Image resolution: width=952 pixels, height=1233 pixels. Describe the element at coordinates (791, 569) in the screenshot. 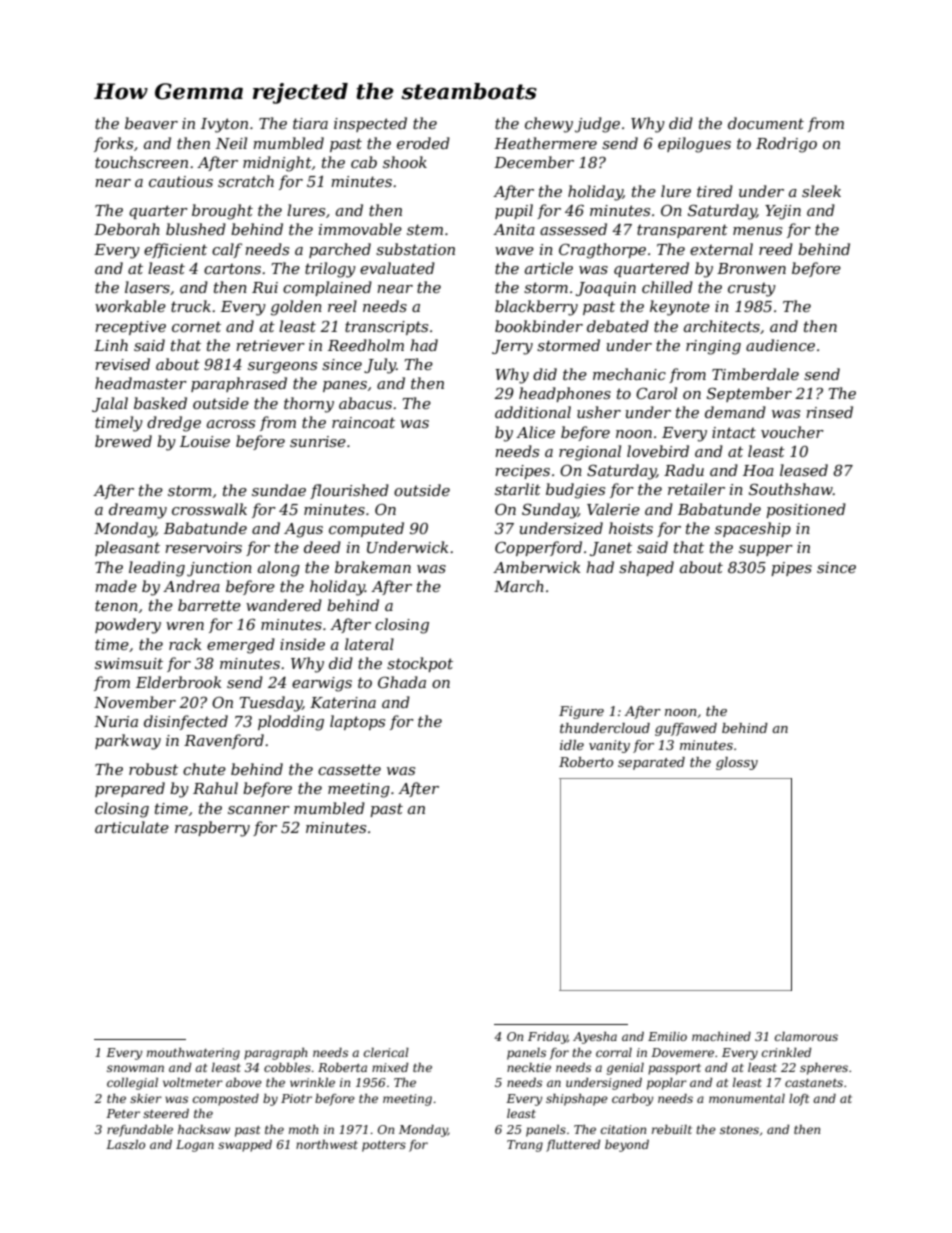

I see `pipes` at that location.
